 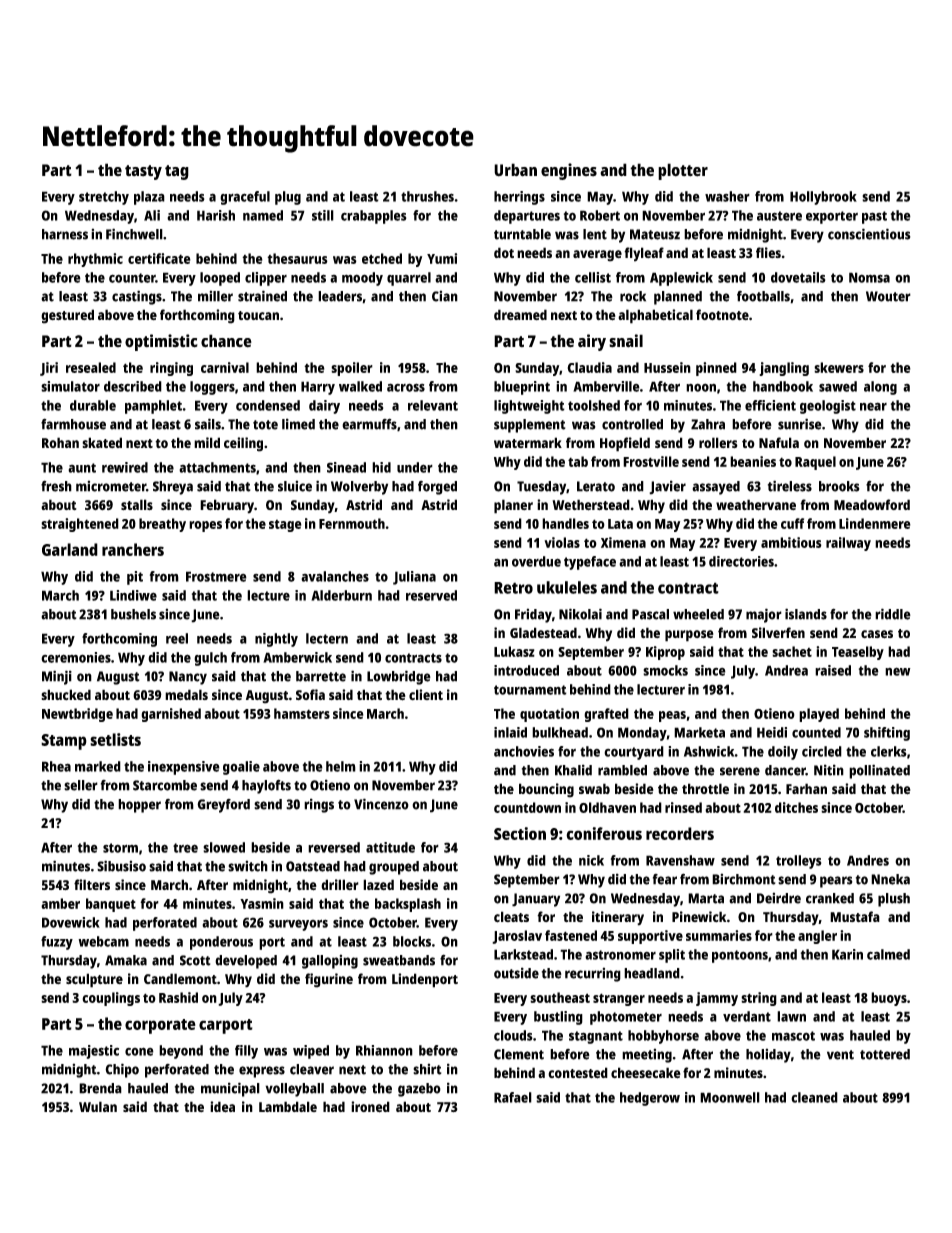 I want to click on plug, so click(x=288, y=198).
